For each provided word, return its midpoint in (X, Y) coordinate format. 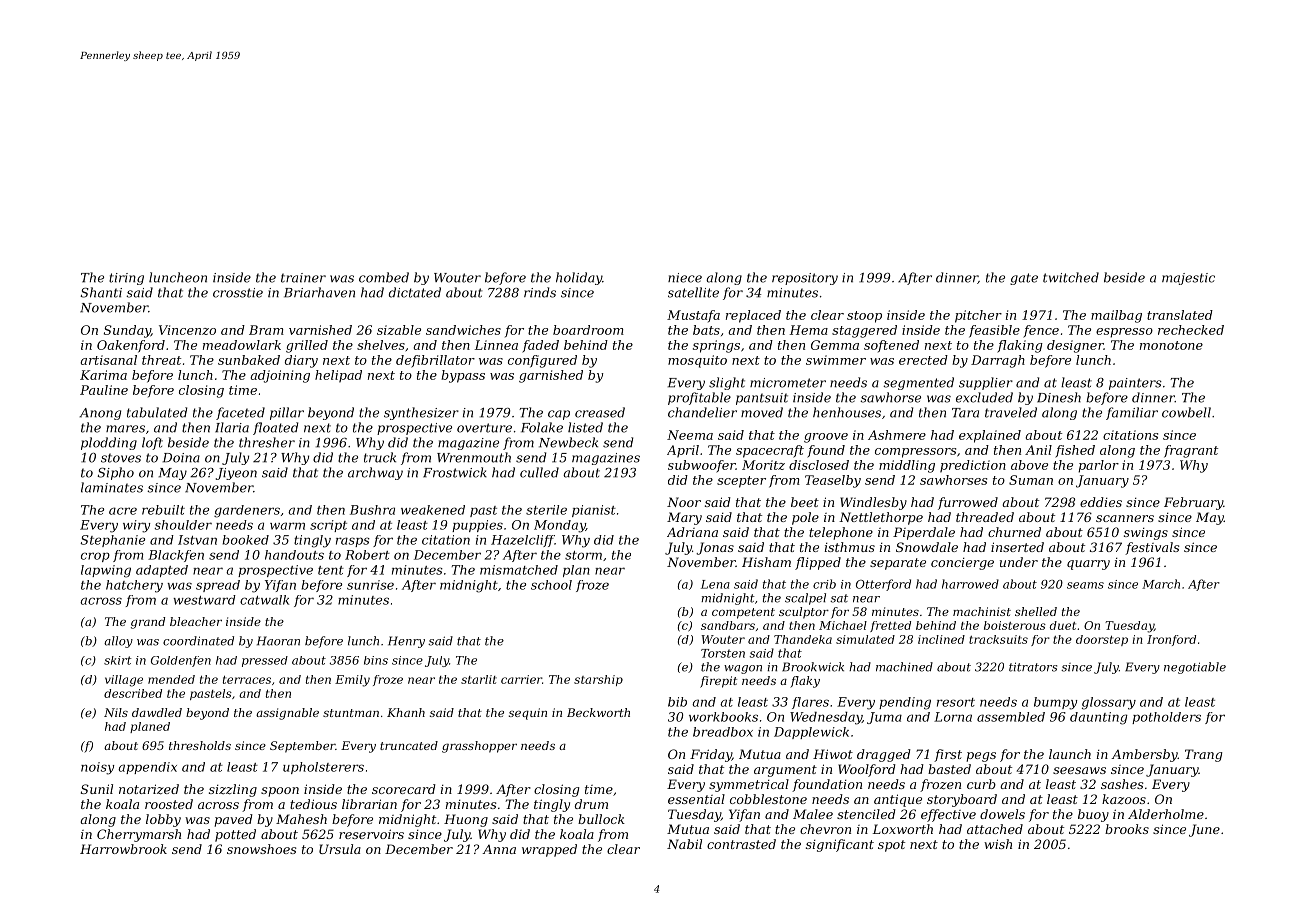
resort (956, 702)
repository (805, 279)
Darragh (998, 361)
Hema (808, 330)
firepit (718, 682)
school (551, 585)
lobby (163, 820)
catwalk (264, 600)
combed (384, 277)
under (1019, 562)
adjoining (280, 376)
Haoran (278, 641)
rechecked (1191, 330)
